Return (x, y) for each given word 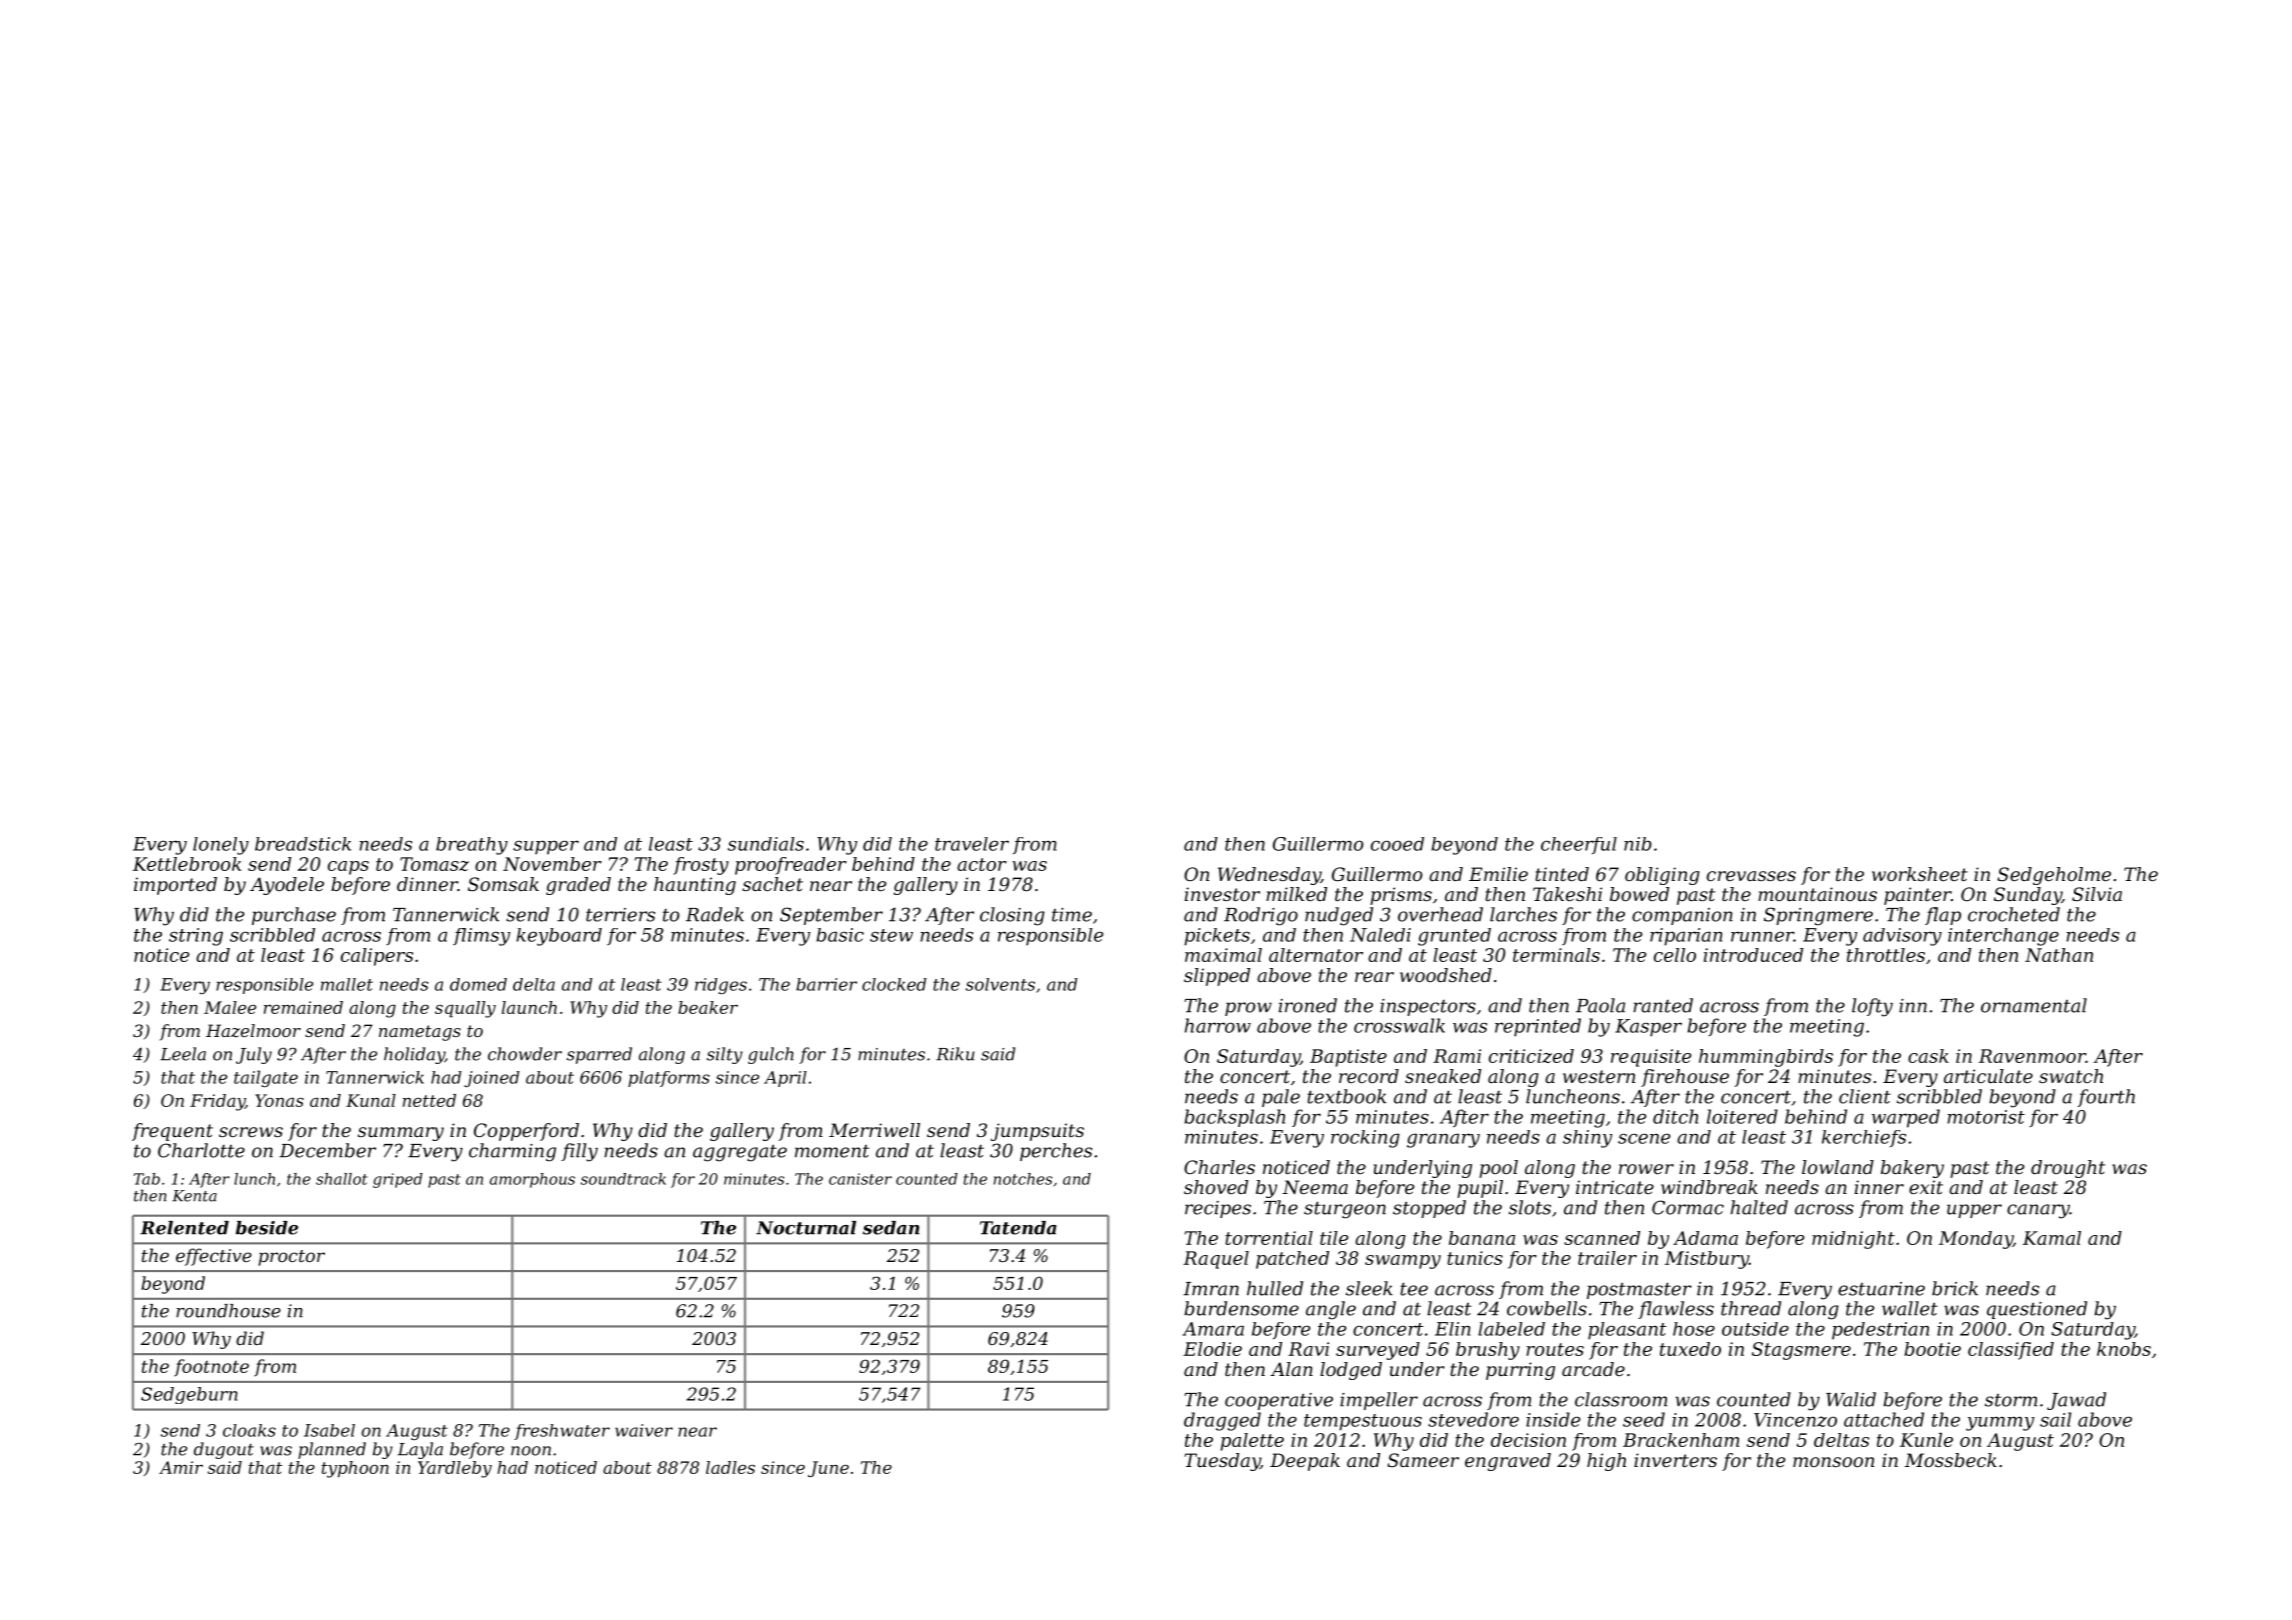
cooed (1397, 844)
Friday (217, 1102)
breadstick (303, 844)
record (1369, 1076)
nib (1638, 844)
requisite (1651, 1058)
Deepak (1305, 1462)
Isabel (329, 1430)
